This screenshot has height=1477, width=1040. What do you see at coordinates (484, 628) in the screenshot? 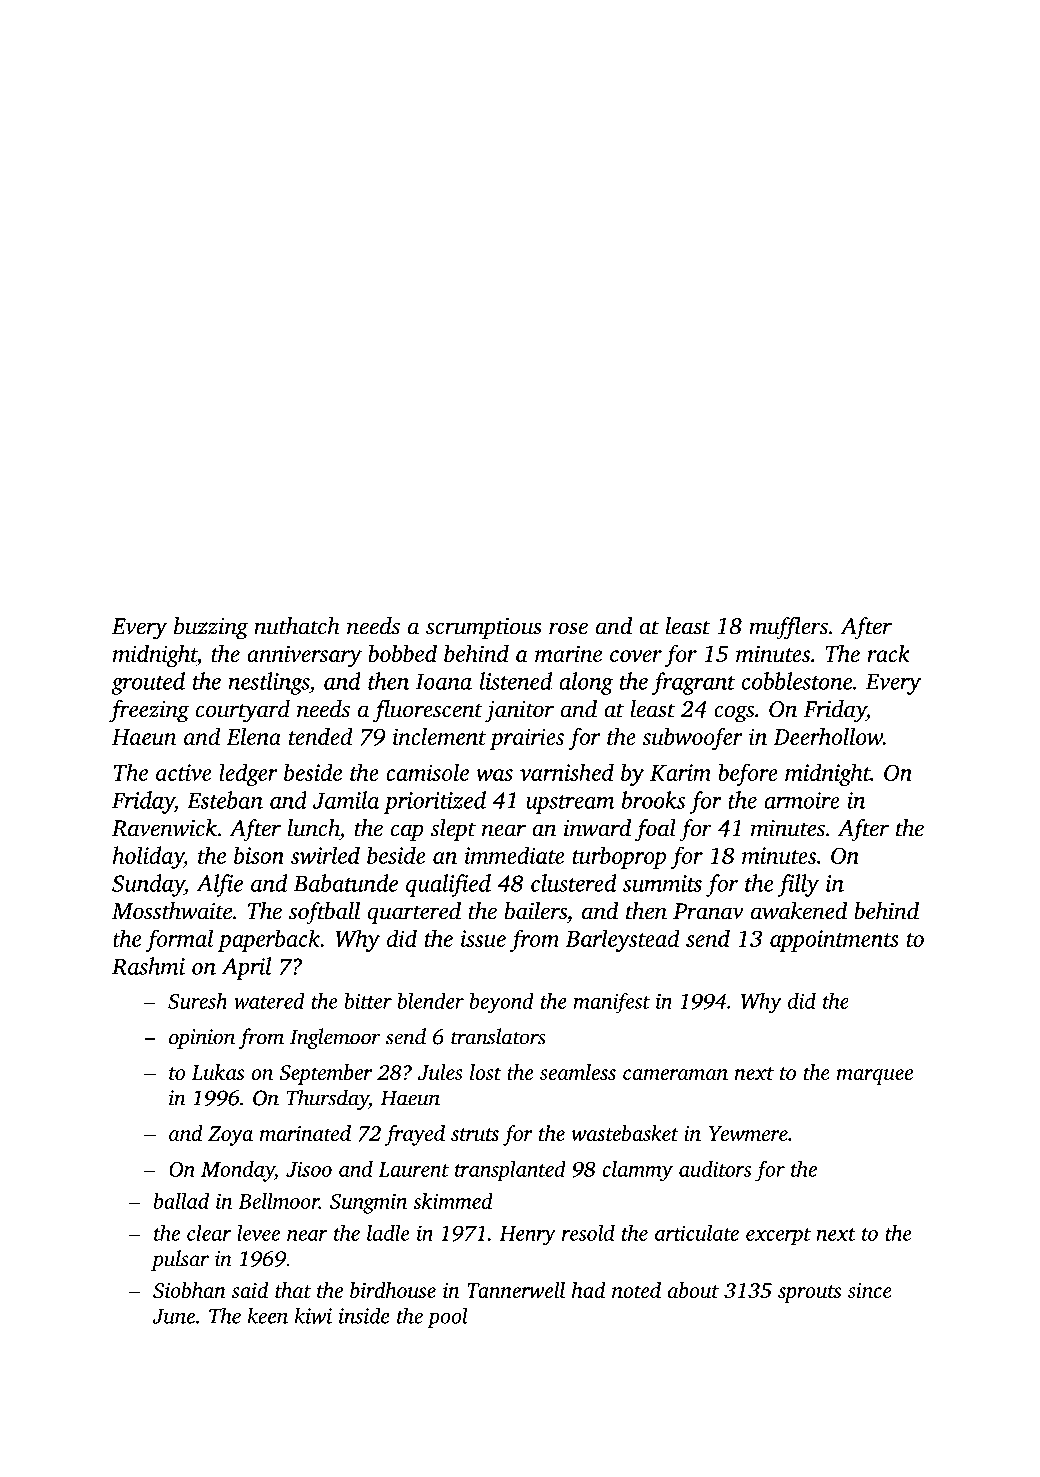
I see `scrumptious` at bounding box center [484, 628].
